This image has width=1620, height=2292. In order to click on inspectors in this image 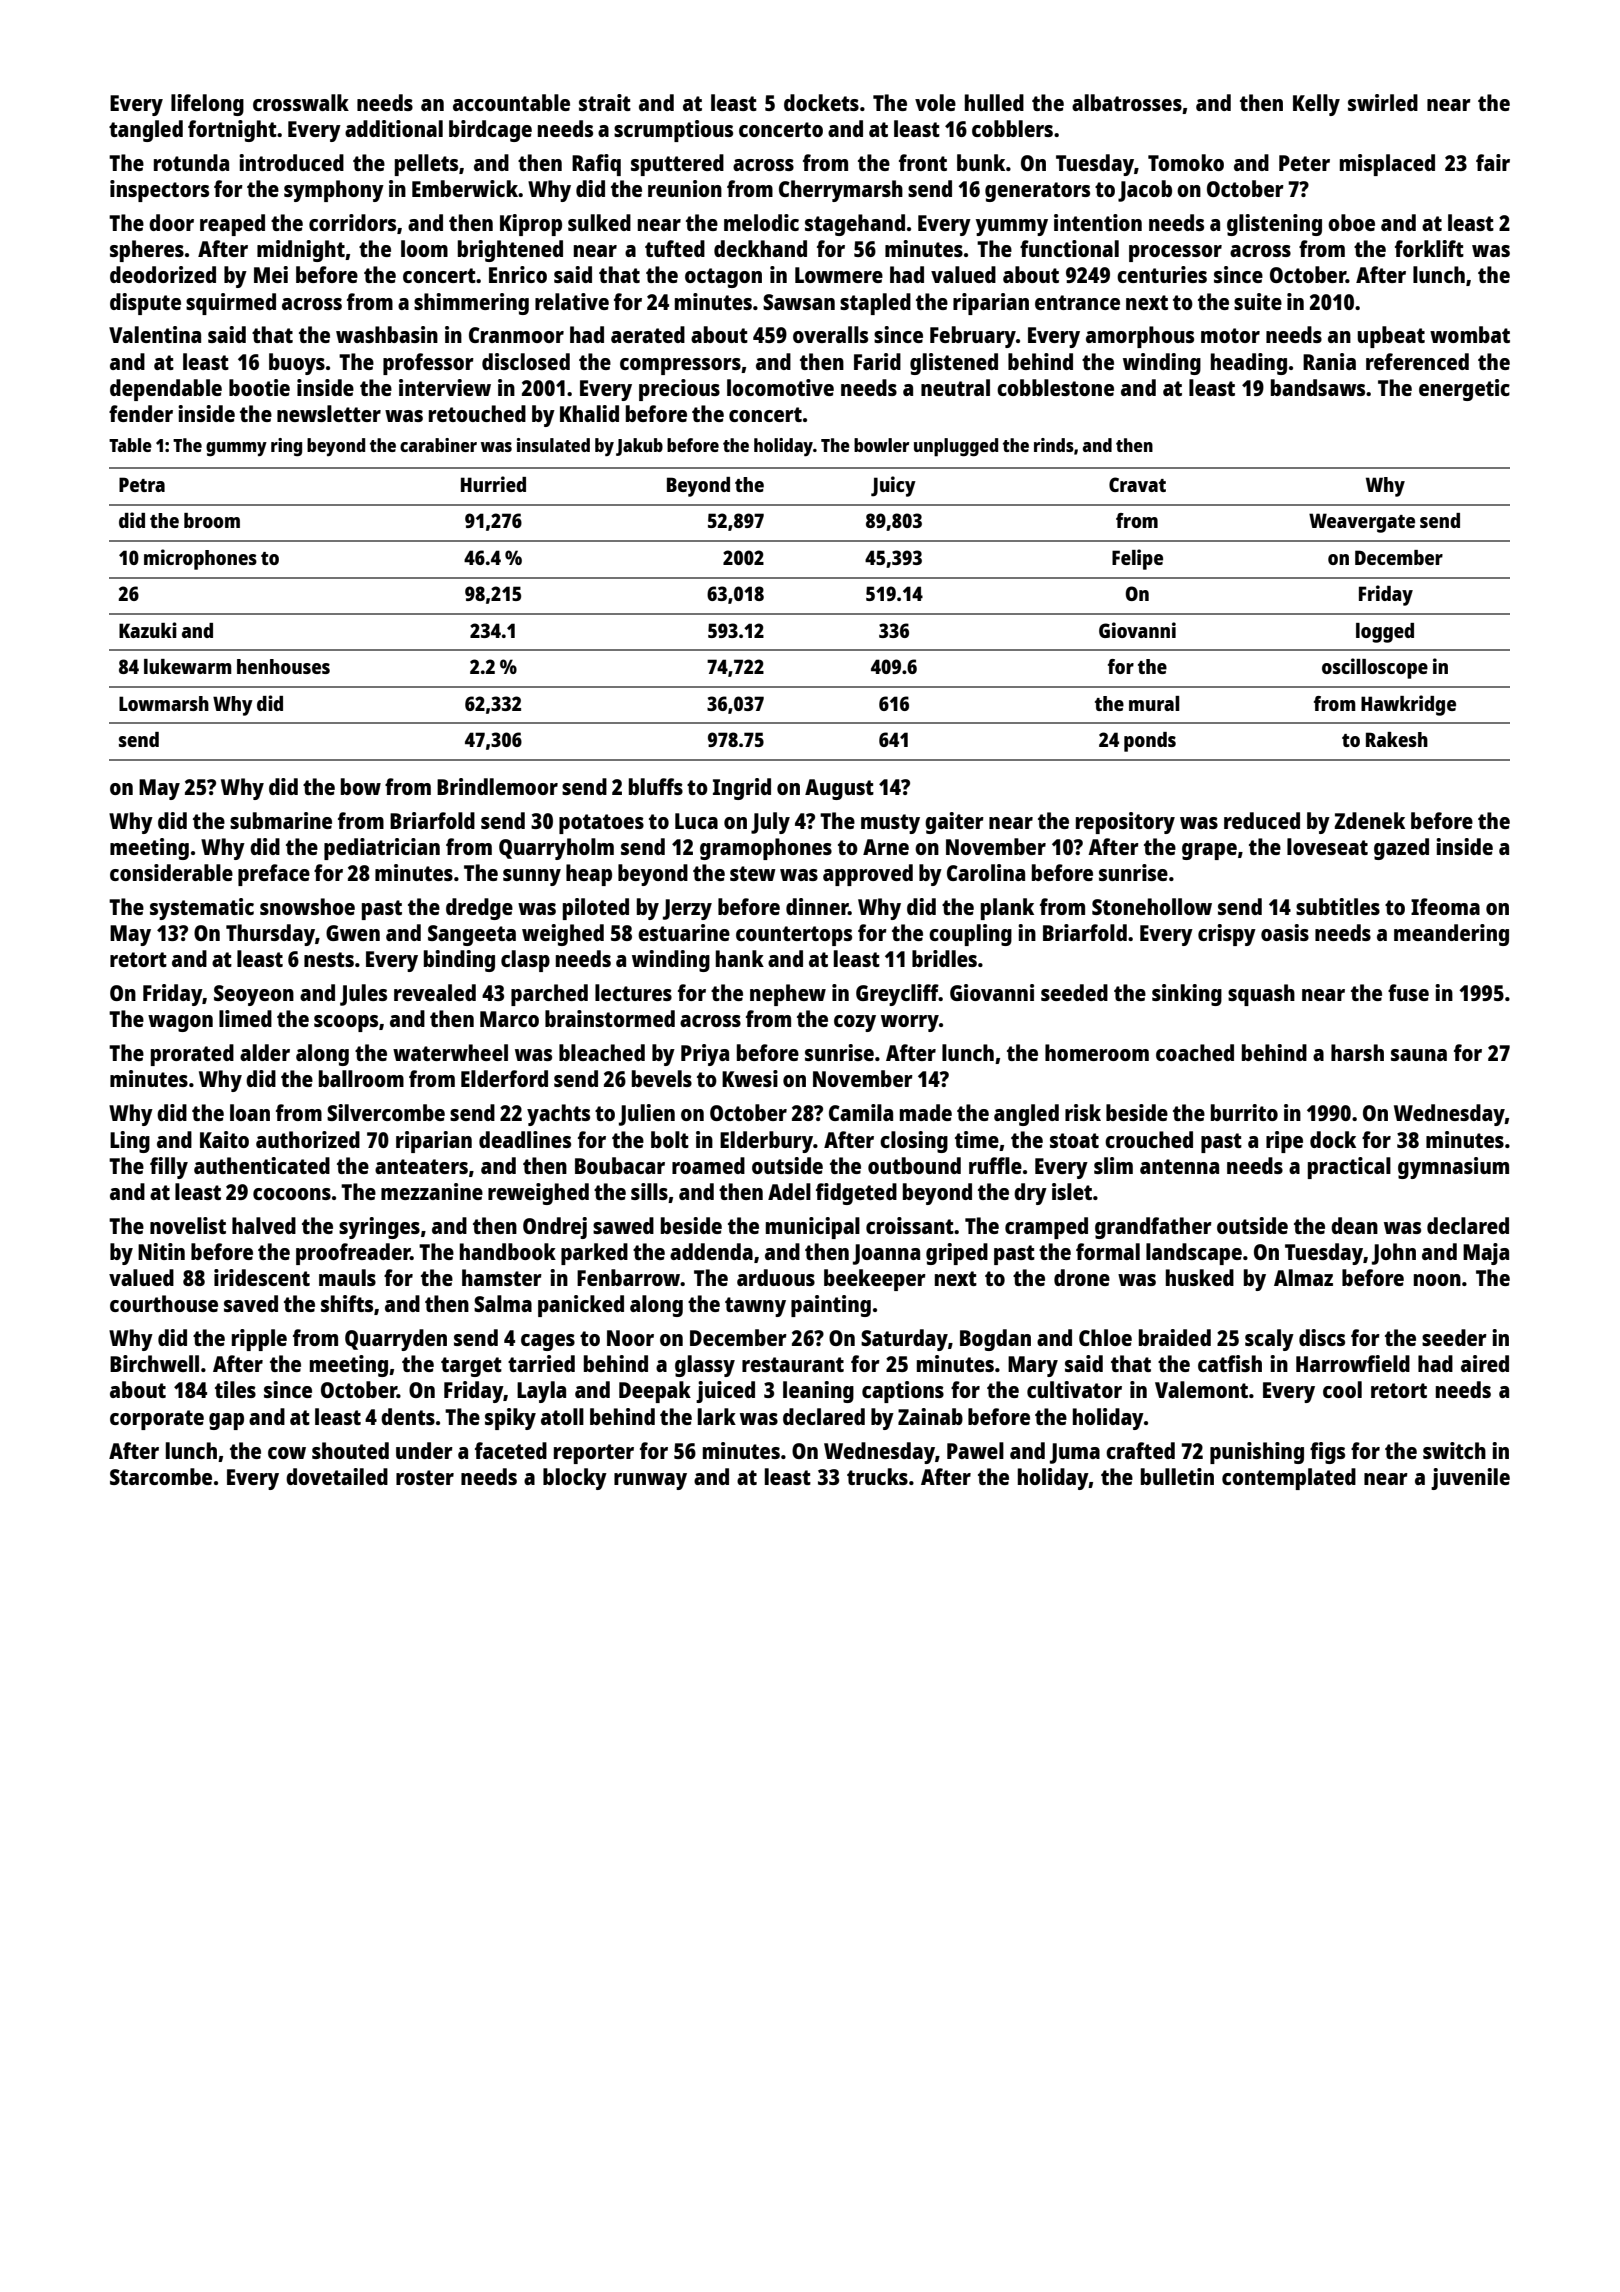, I will do `click(159, 191)`.
